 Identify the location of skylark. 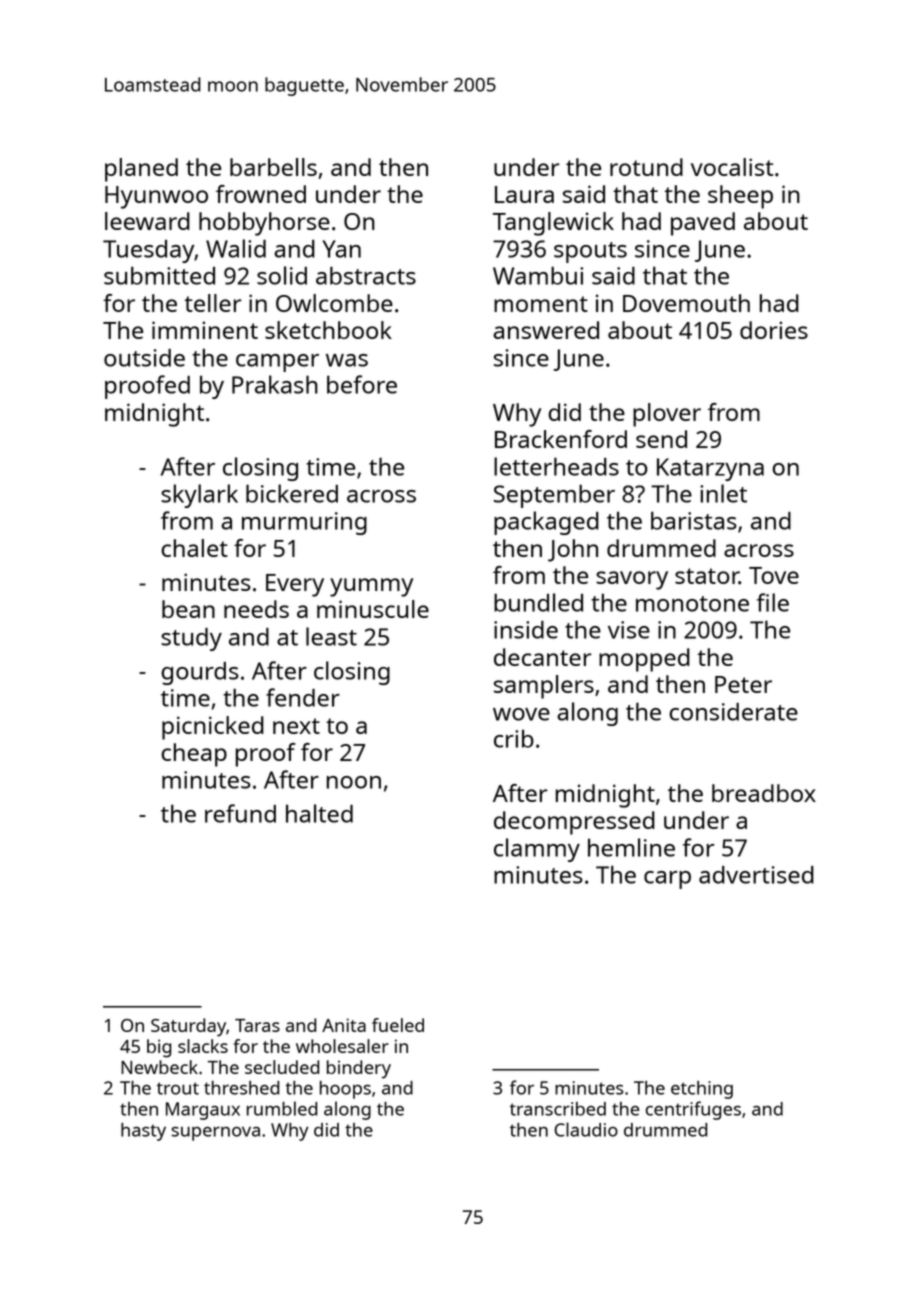
(199, 496).
